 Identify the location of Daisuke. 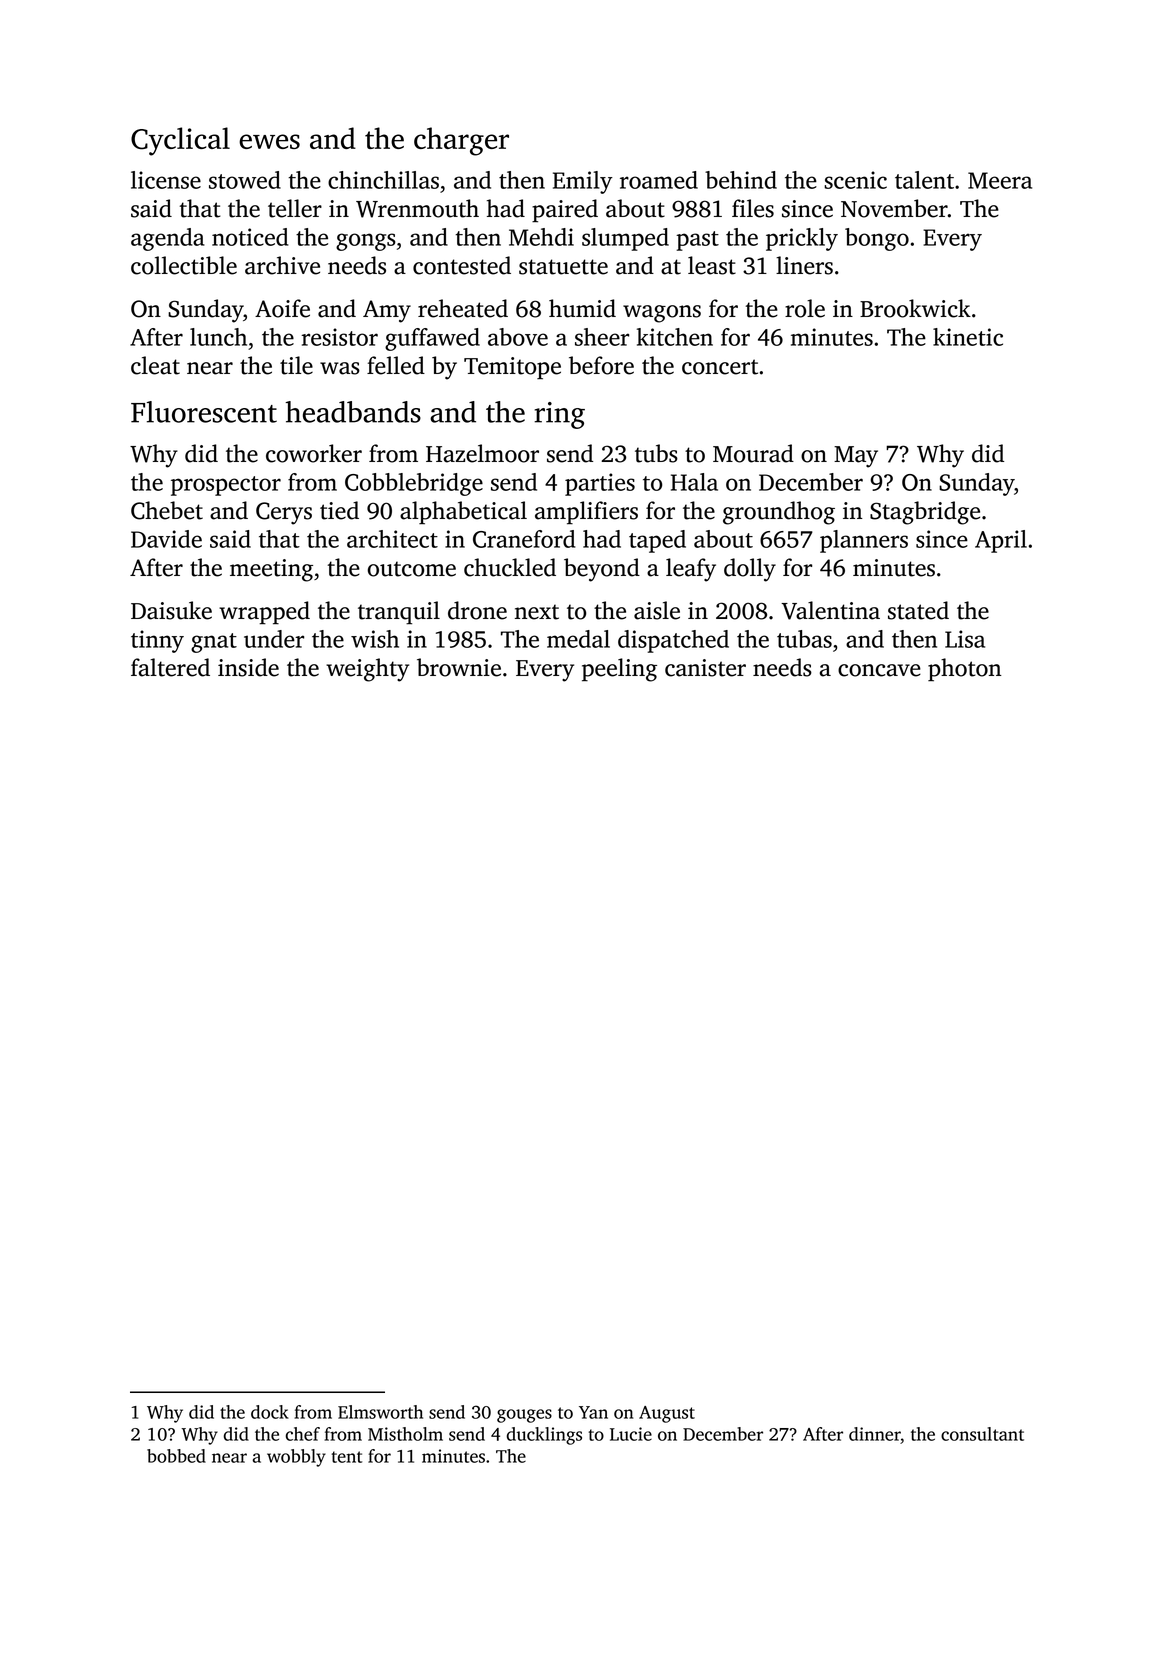
(171, 610).
